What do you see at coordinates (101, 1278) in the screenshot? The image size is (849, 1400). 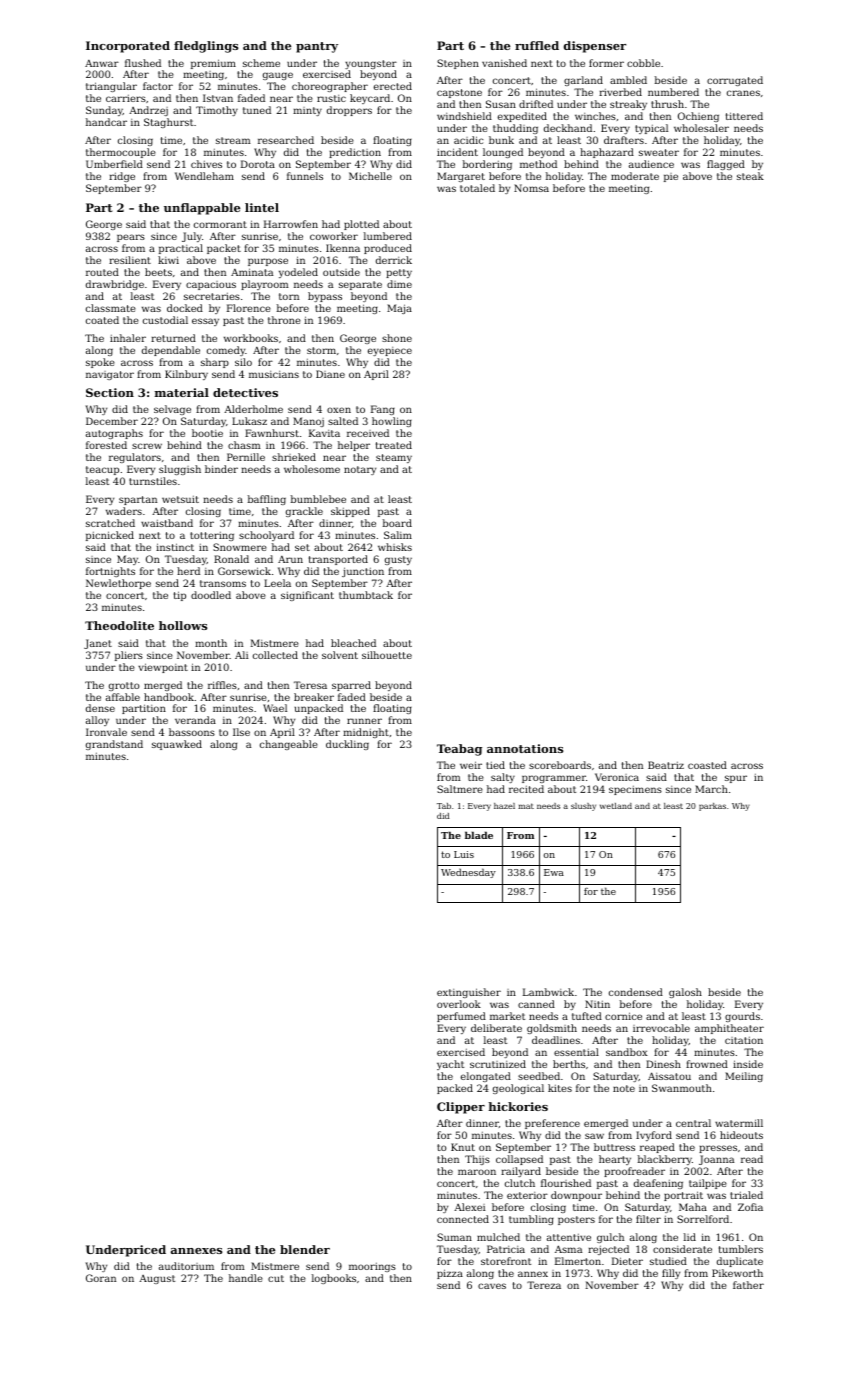 I see `Goran` at bounding box center [101, 1278].
